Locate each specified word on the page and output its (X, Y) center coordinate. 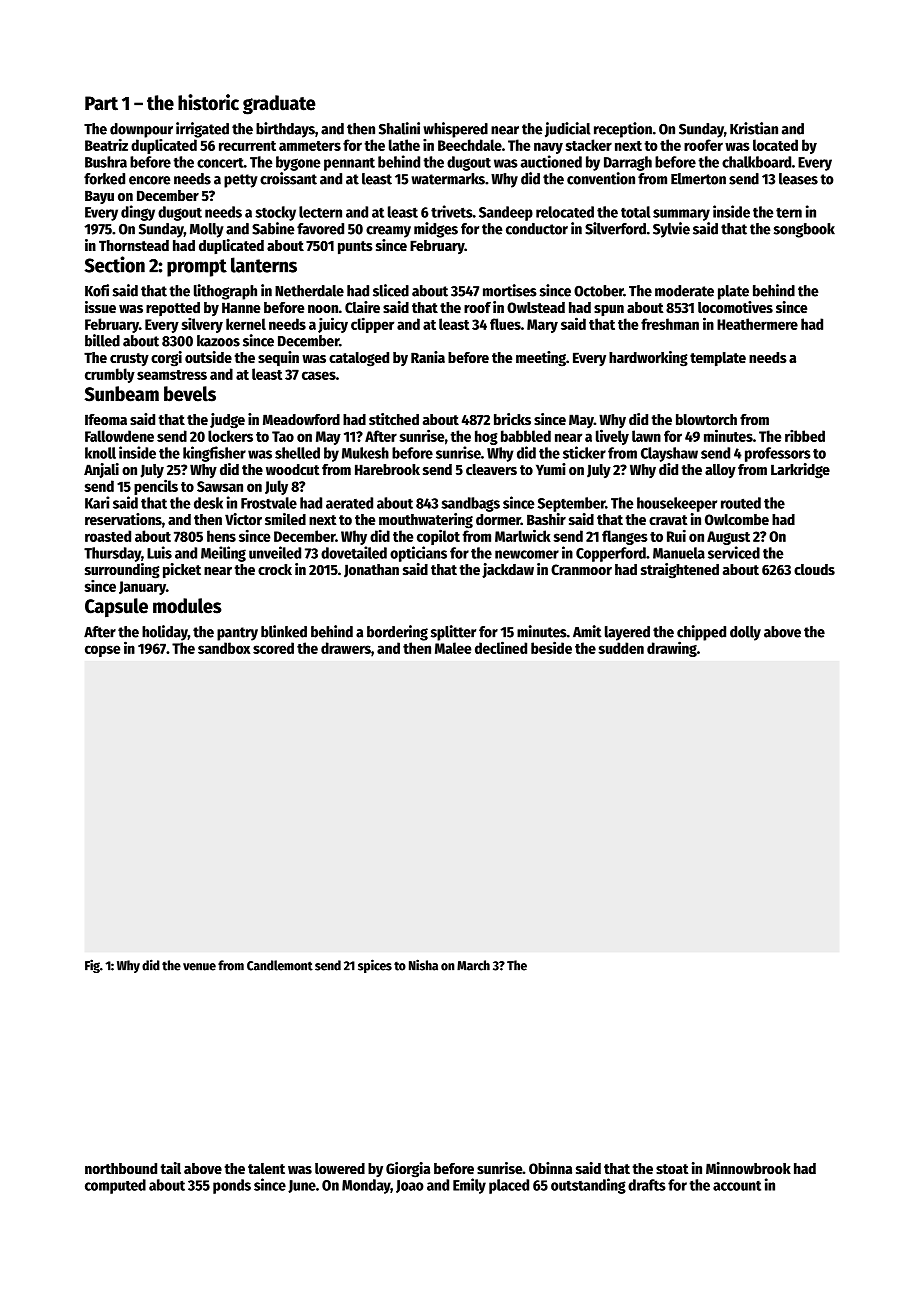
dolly (745, 633)
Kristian (754, 128)
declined (501, 647)
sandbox (224, 648)
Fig (92, 966)
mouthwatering (426, 521)
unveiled (275, 552)
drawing (672, 649)
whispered (455, 130)
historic (208, 102)
